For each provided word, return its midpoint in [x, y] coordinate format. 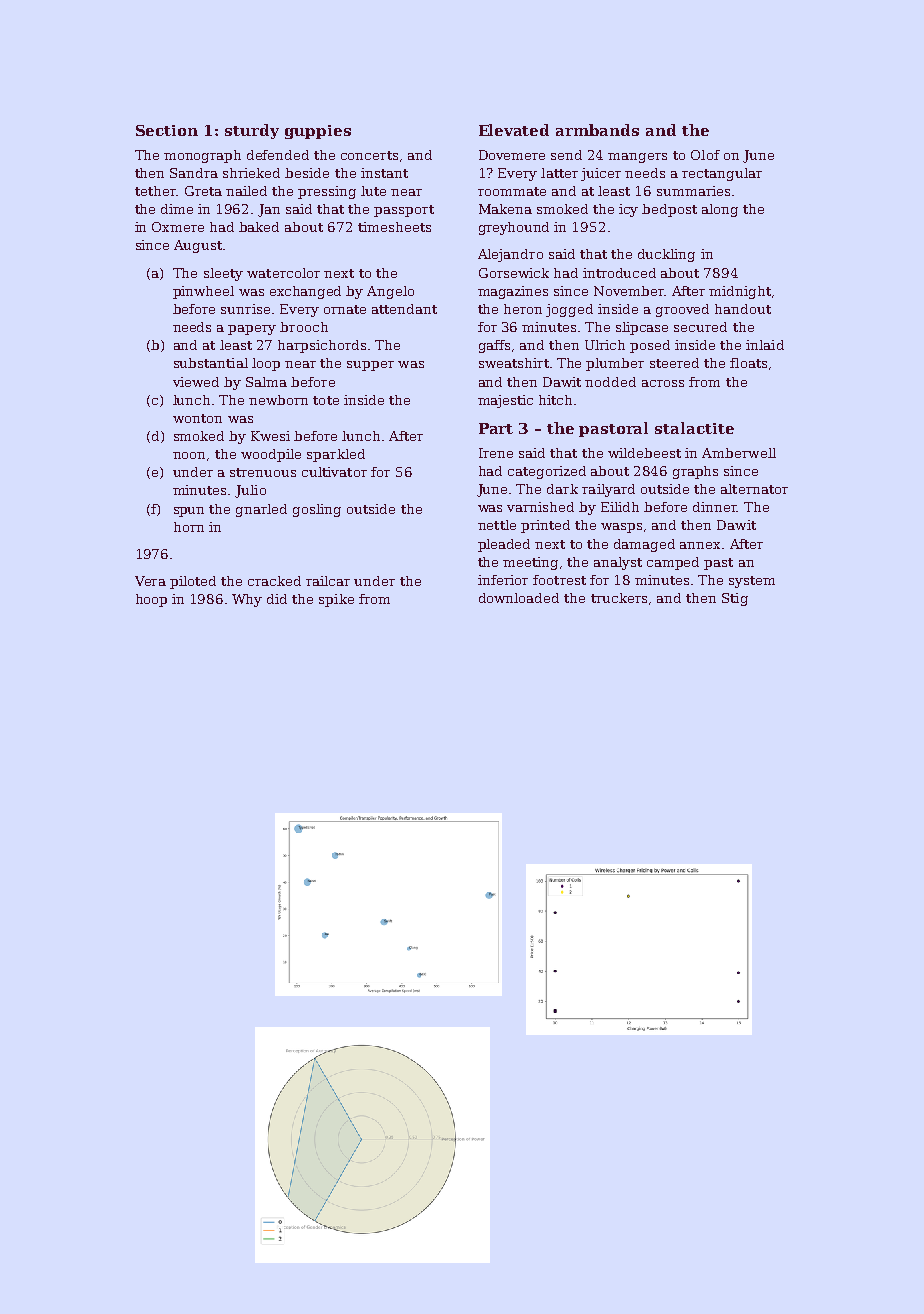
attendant [404, 309]
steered [674, 363]
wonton [197, 418]
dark [562, 489]
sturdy [252, 131]
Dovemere [512, 155]
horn [189, 527]
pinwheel [203, 292]
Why [247, 600]
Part [496, 428]
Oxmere [178, 227]
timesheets [394, 227]
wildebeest [644, 453]
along [720, 210]
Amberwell [739, 453]
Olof [705, 155]
